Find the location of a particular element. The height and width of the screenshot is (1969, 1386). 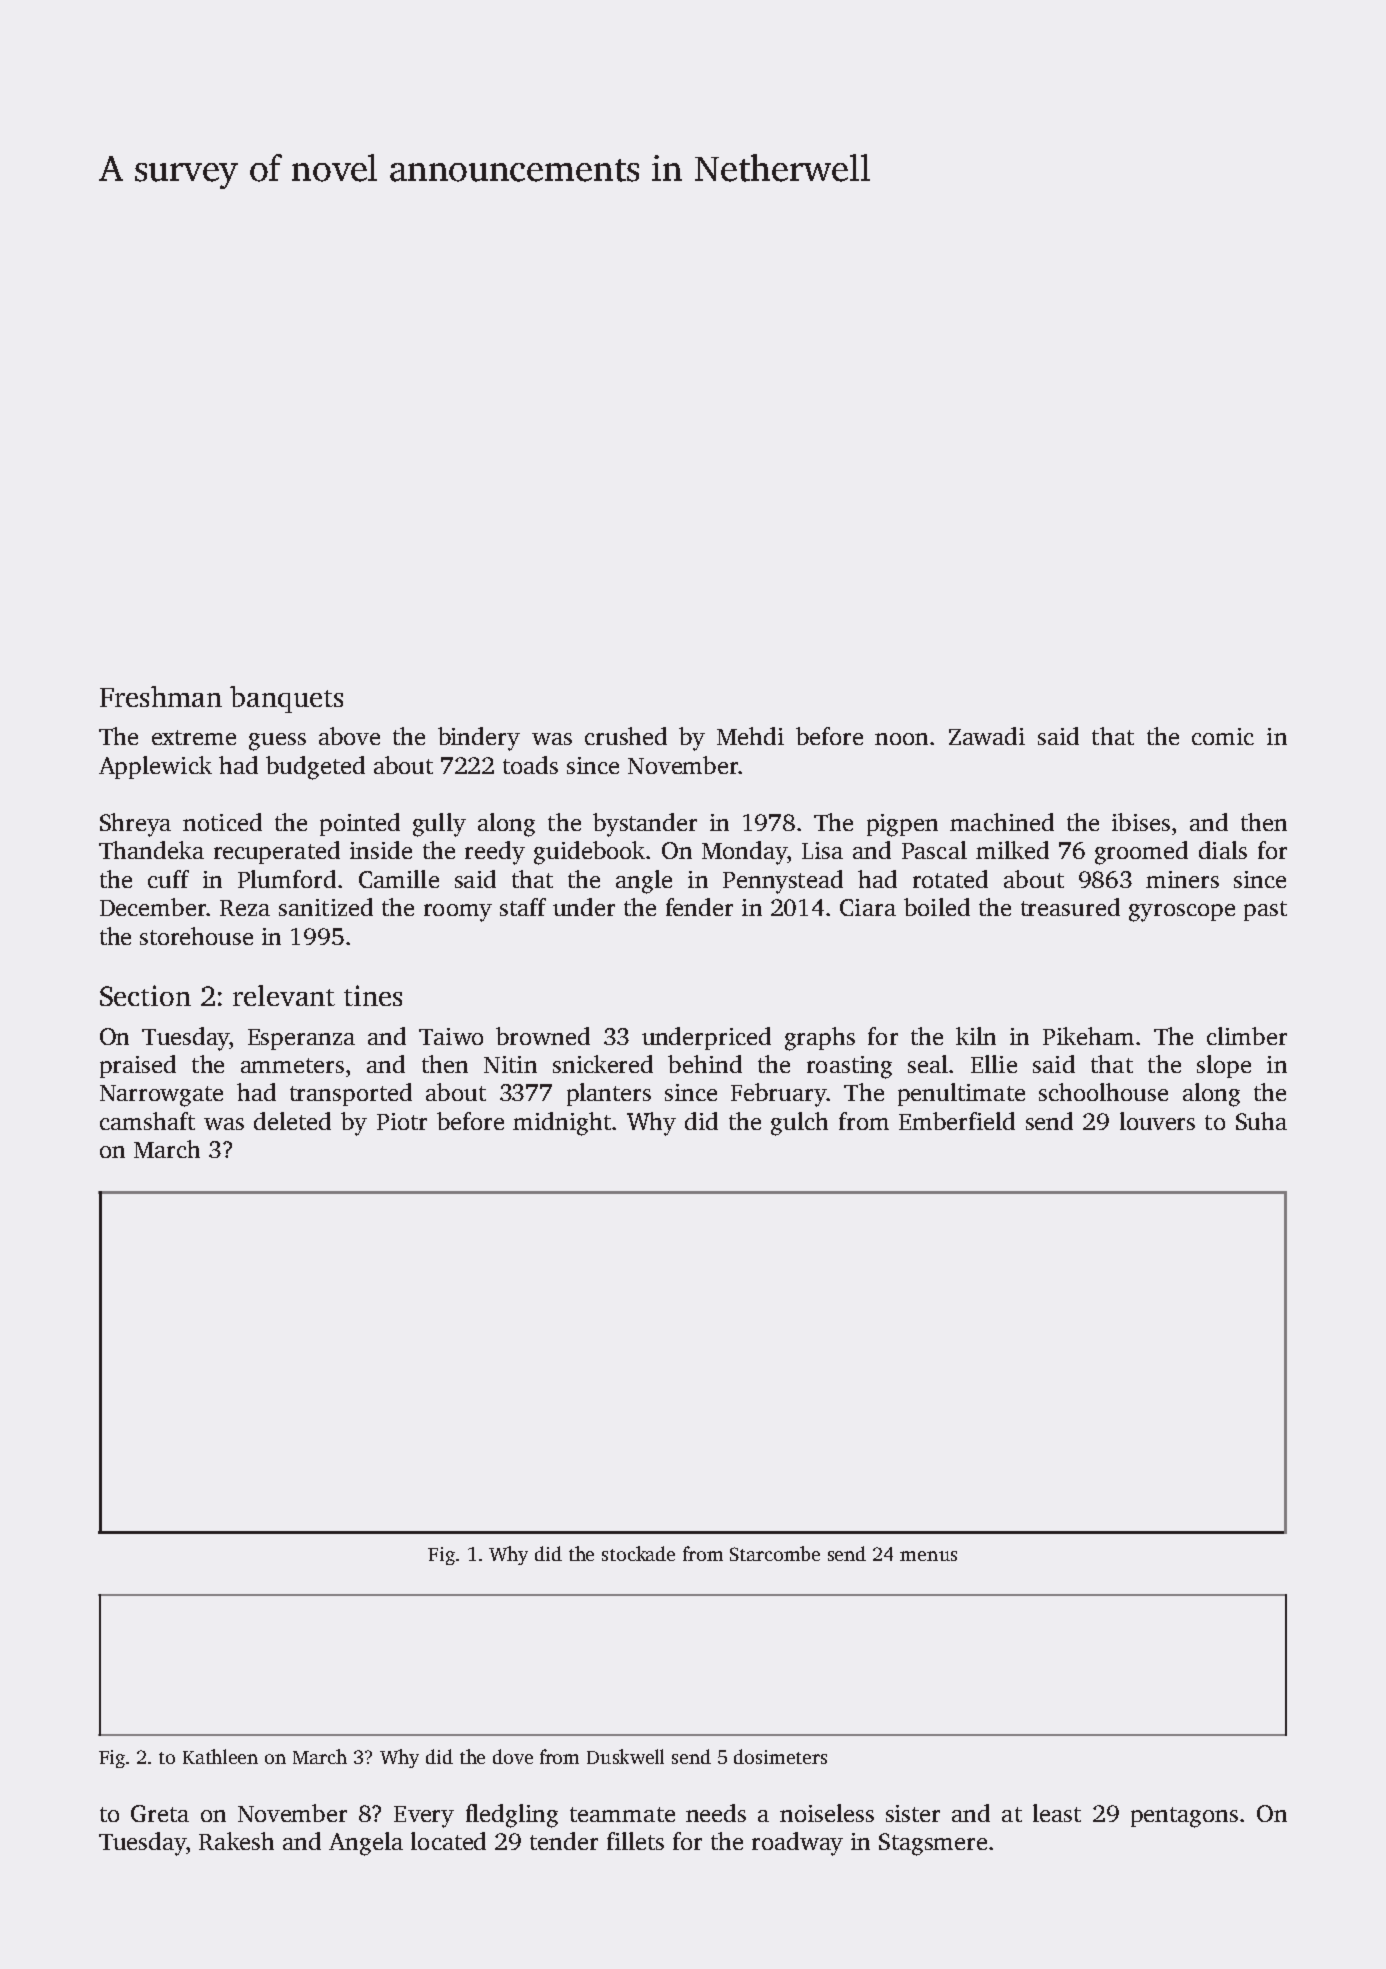

Kathleen is located at coordinates (220, 1756).
